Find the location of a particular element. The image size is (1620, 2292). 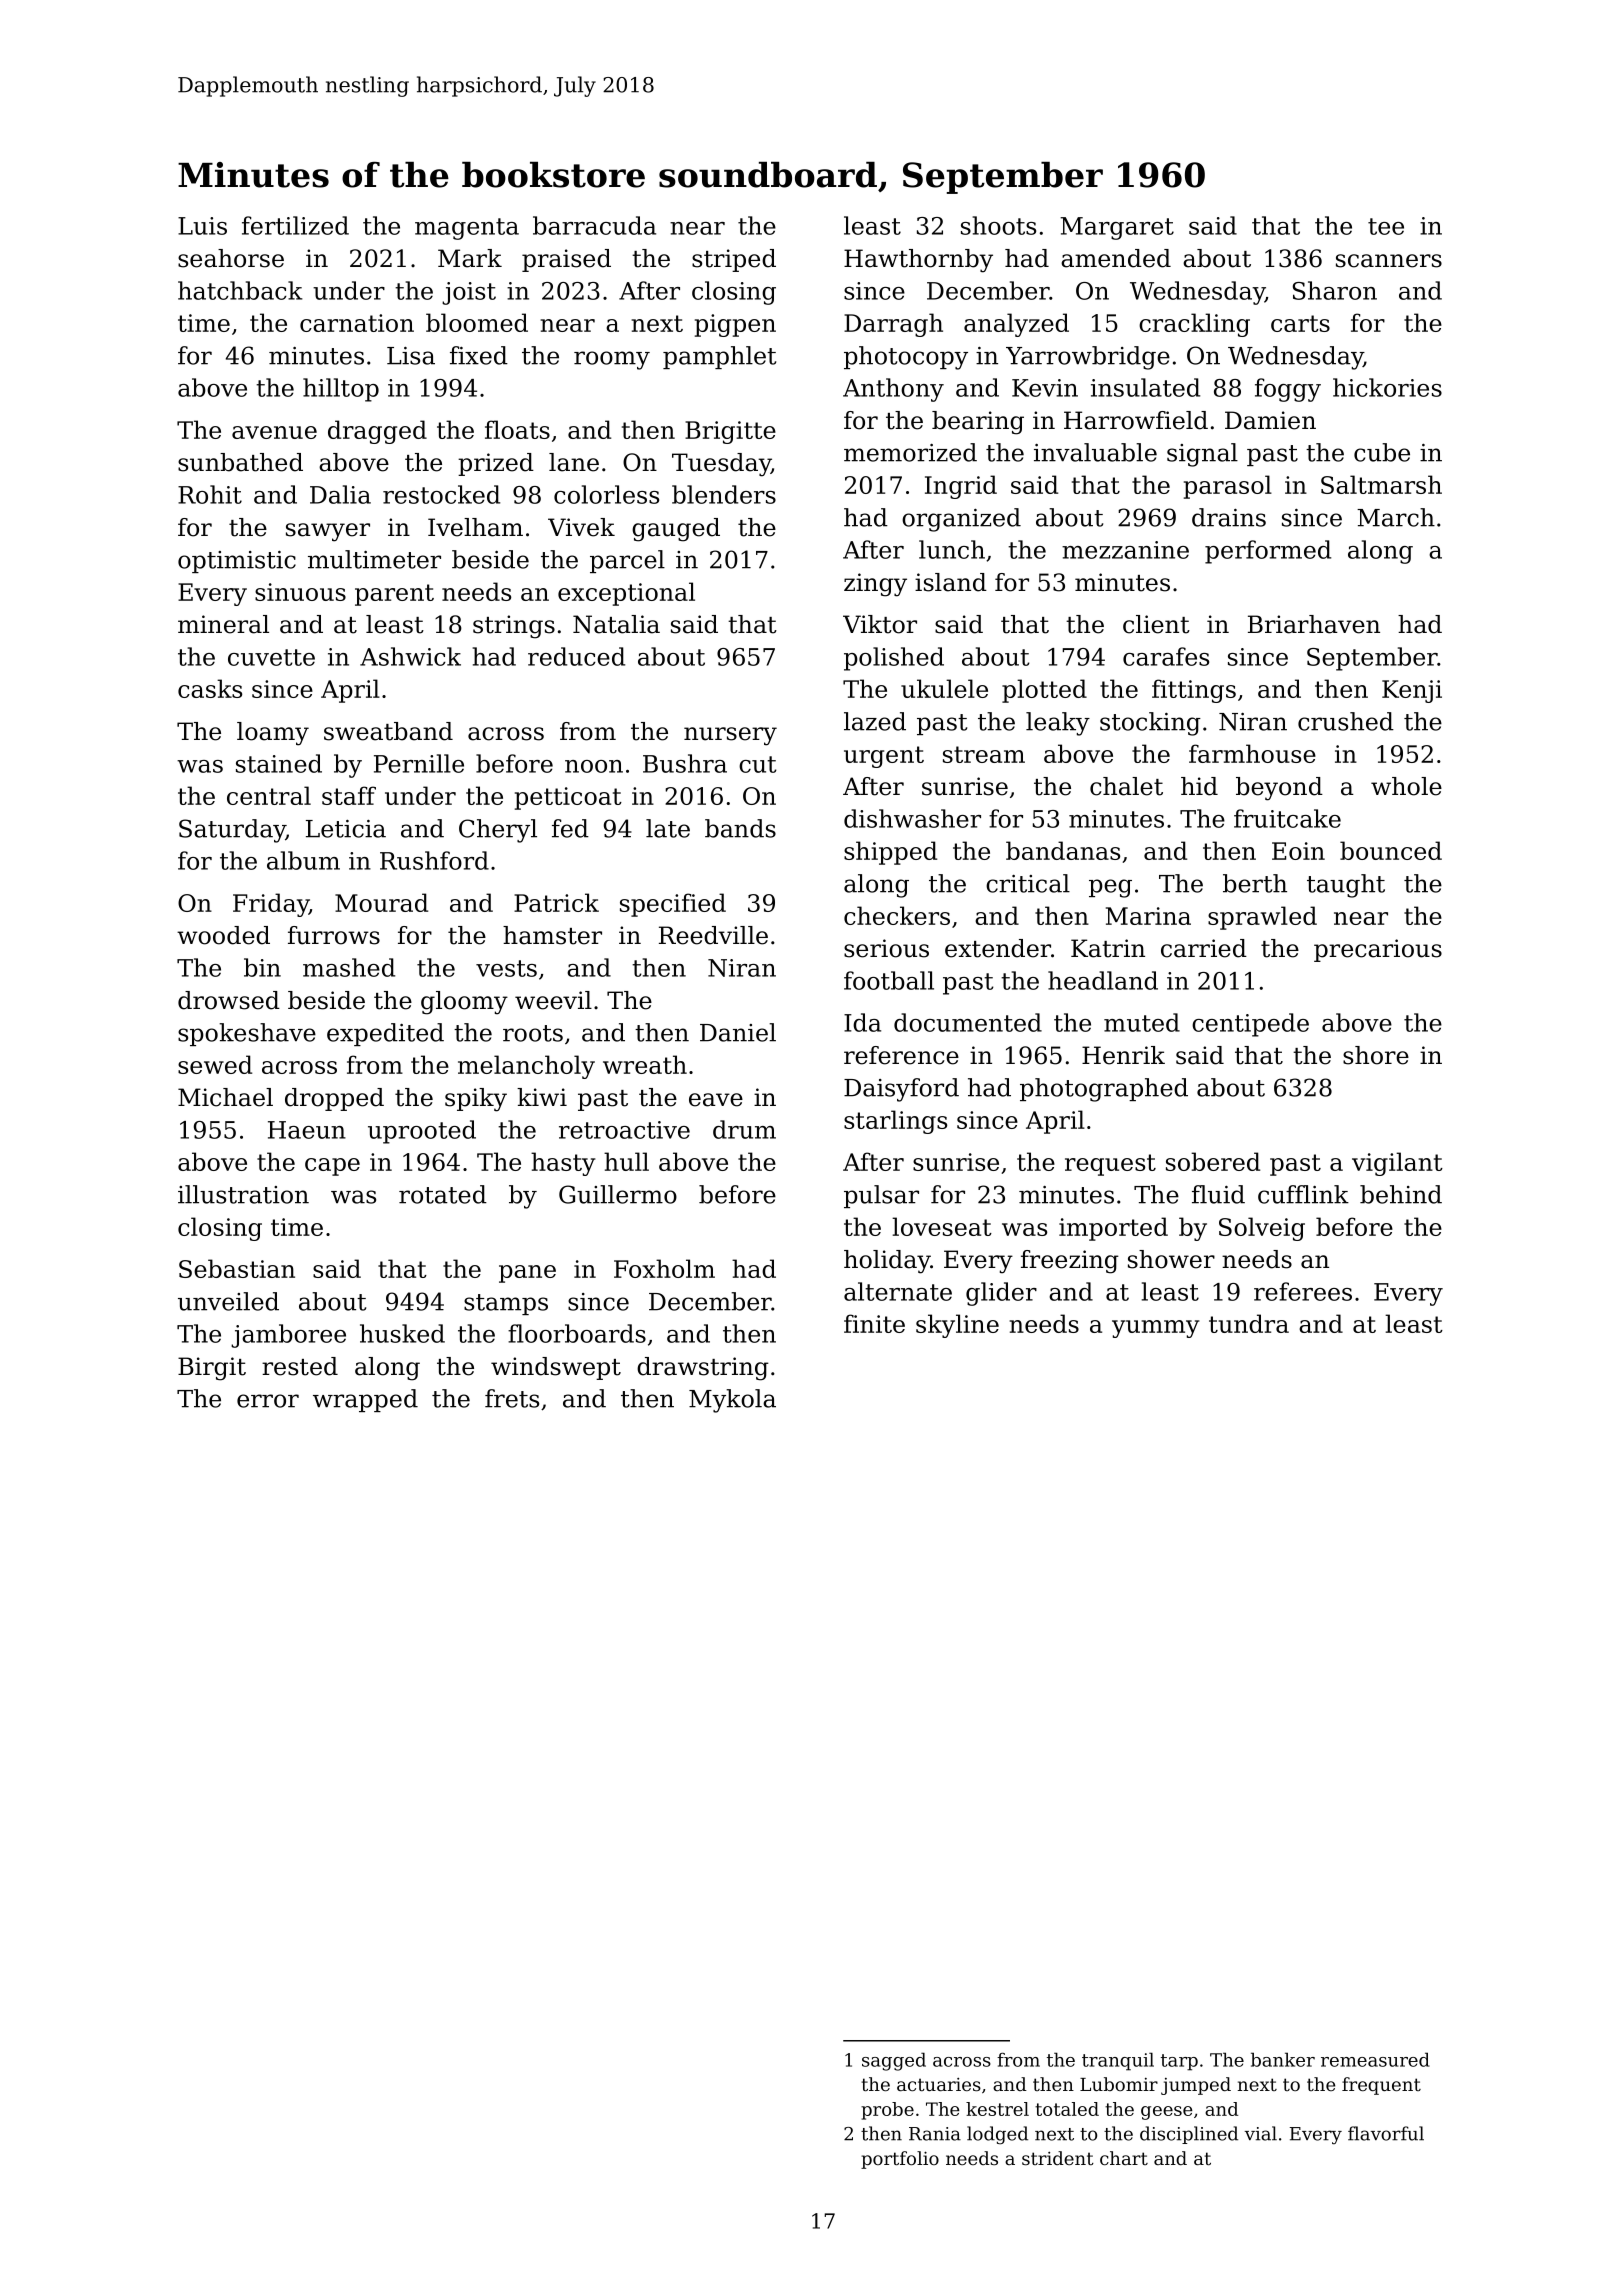

Saltmarsh is located at coordinates (1381, 484).
